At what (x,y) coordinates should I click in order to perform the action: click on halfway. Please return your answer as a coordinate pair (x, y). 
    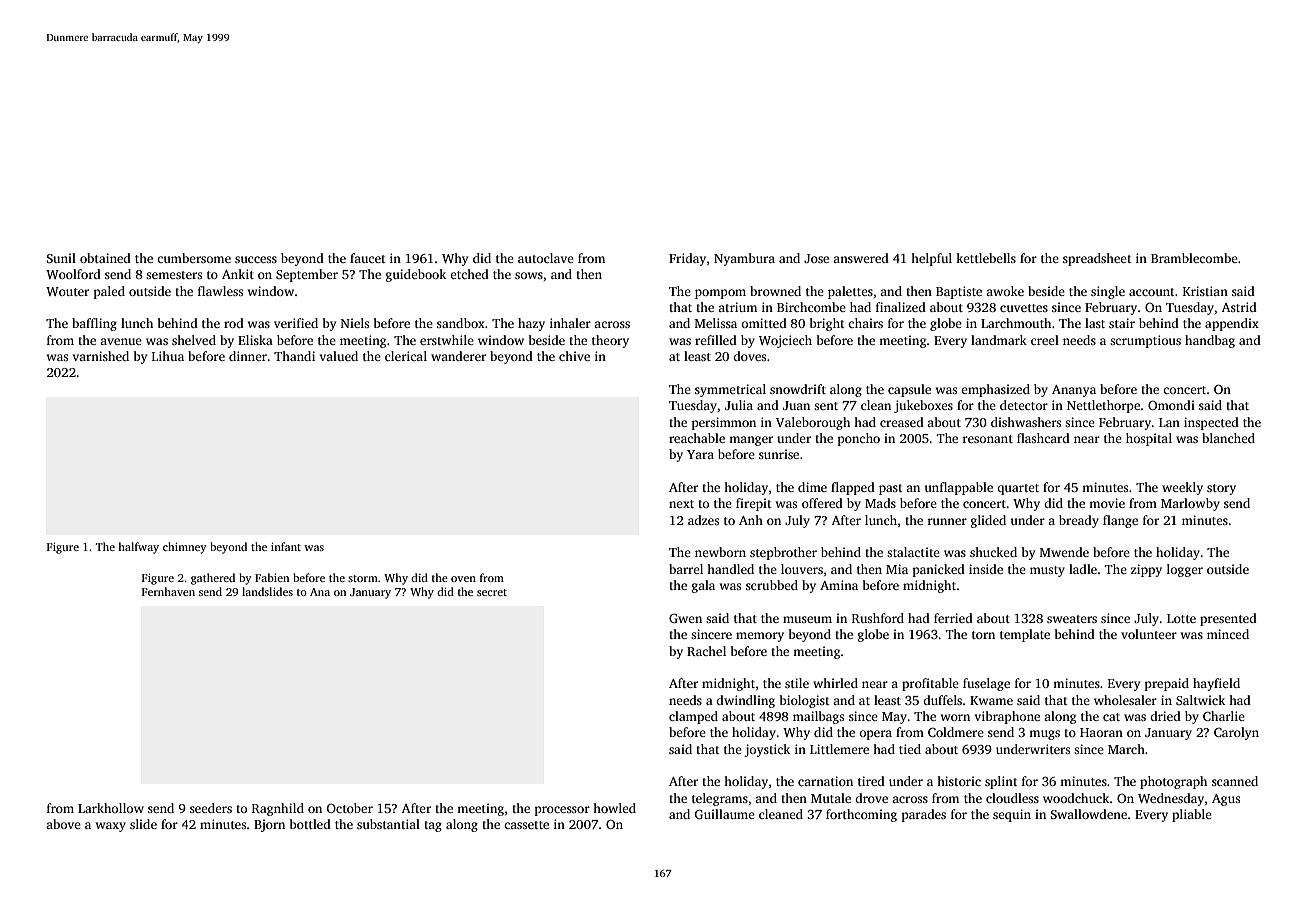
    Looking at the image, I should click on (138, 548).
